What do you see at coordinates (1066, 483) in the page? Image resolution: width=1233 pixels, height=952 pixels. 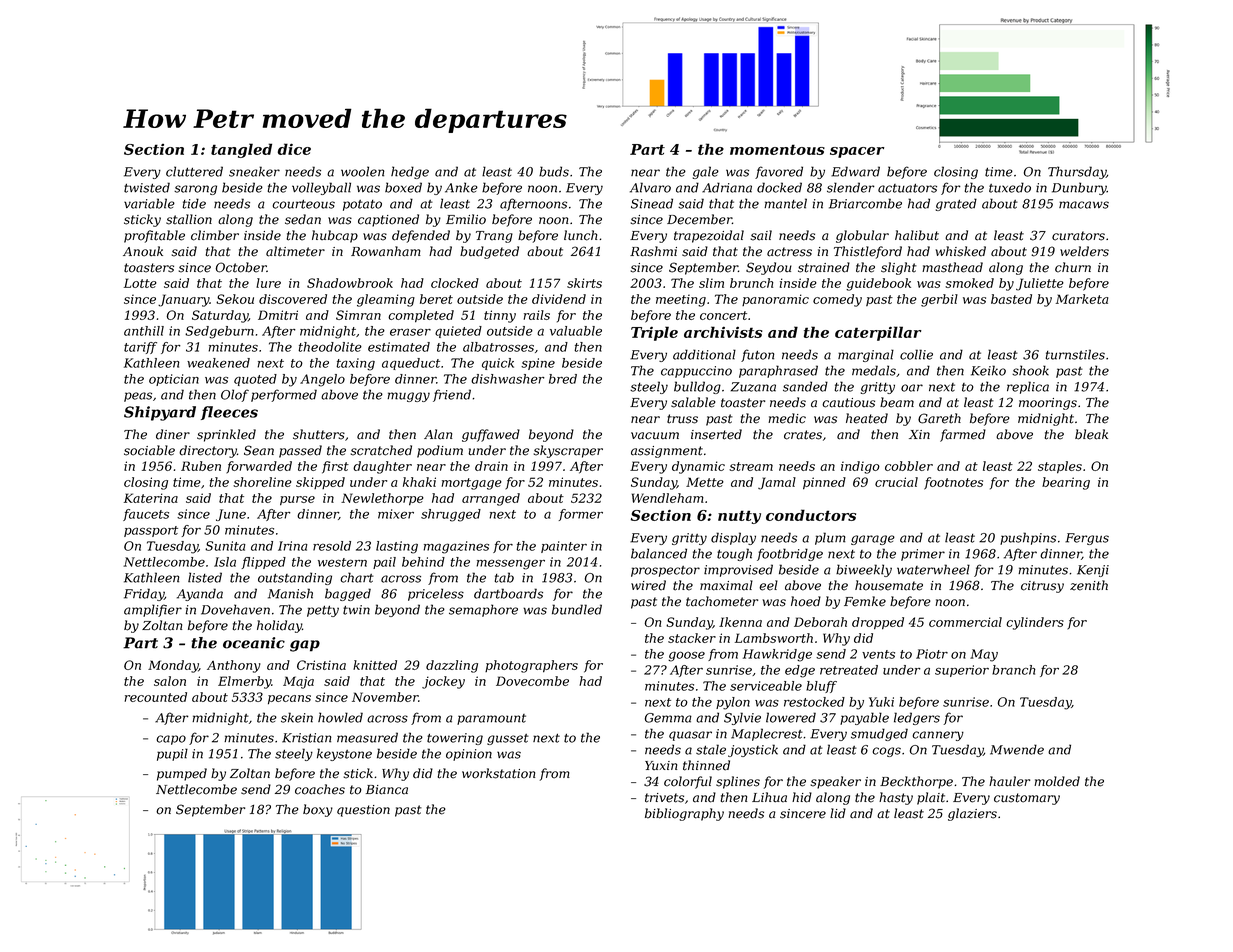 I see `bearing` at bounding box center [1066, 483].
